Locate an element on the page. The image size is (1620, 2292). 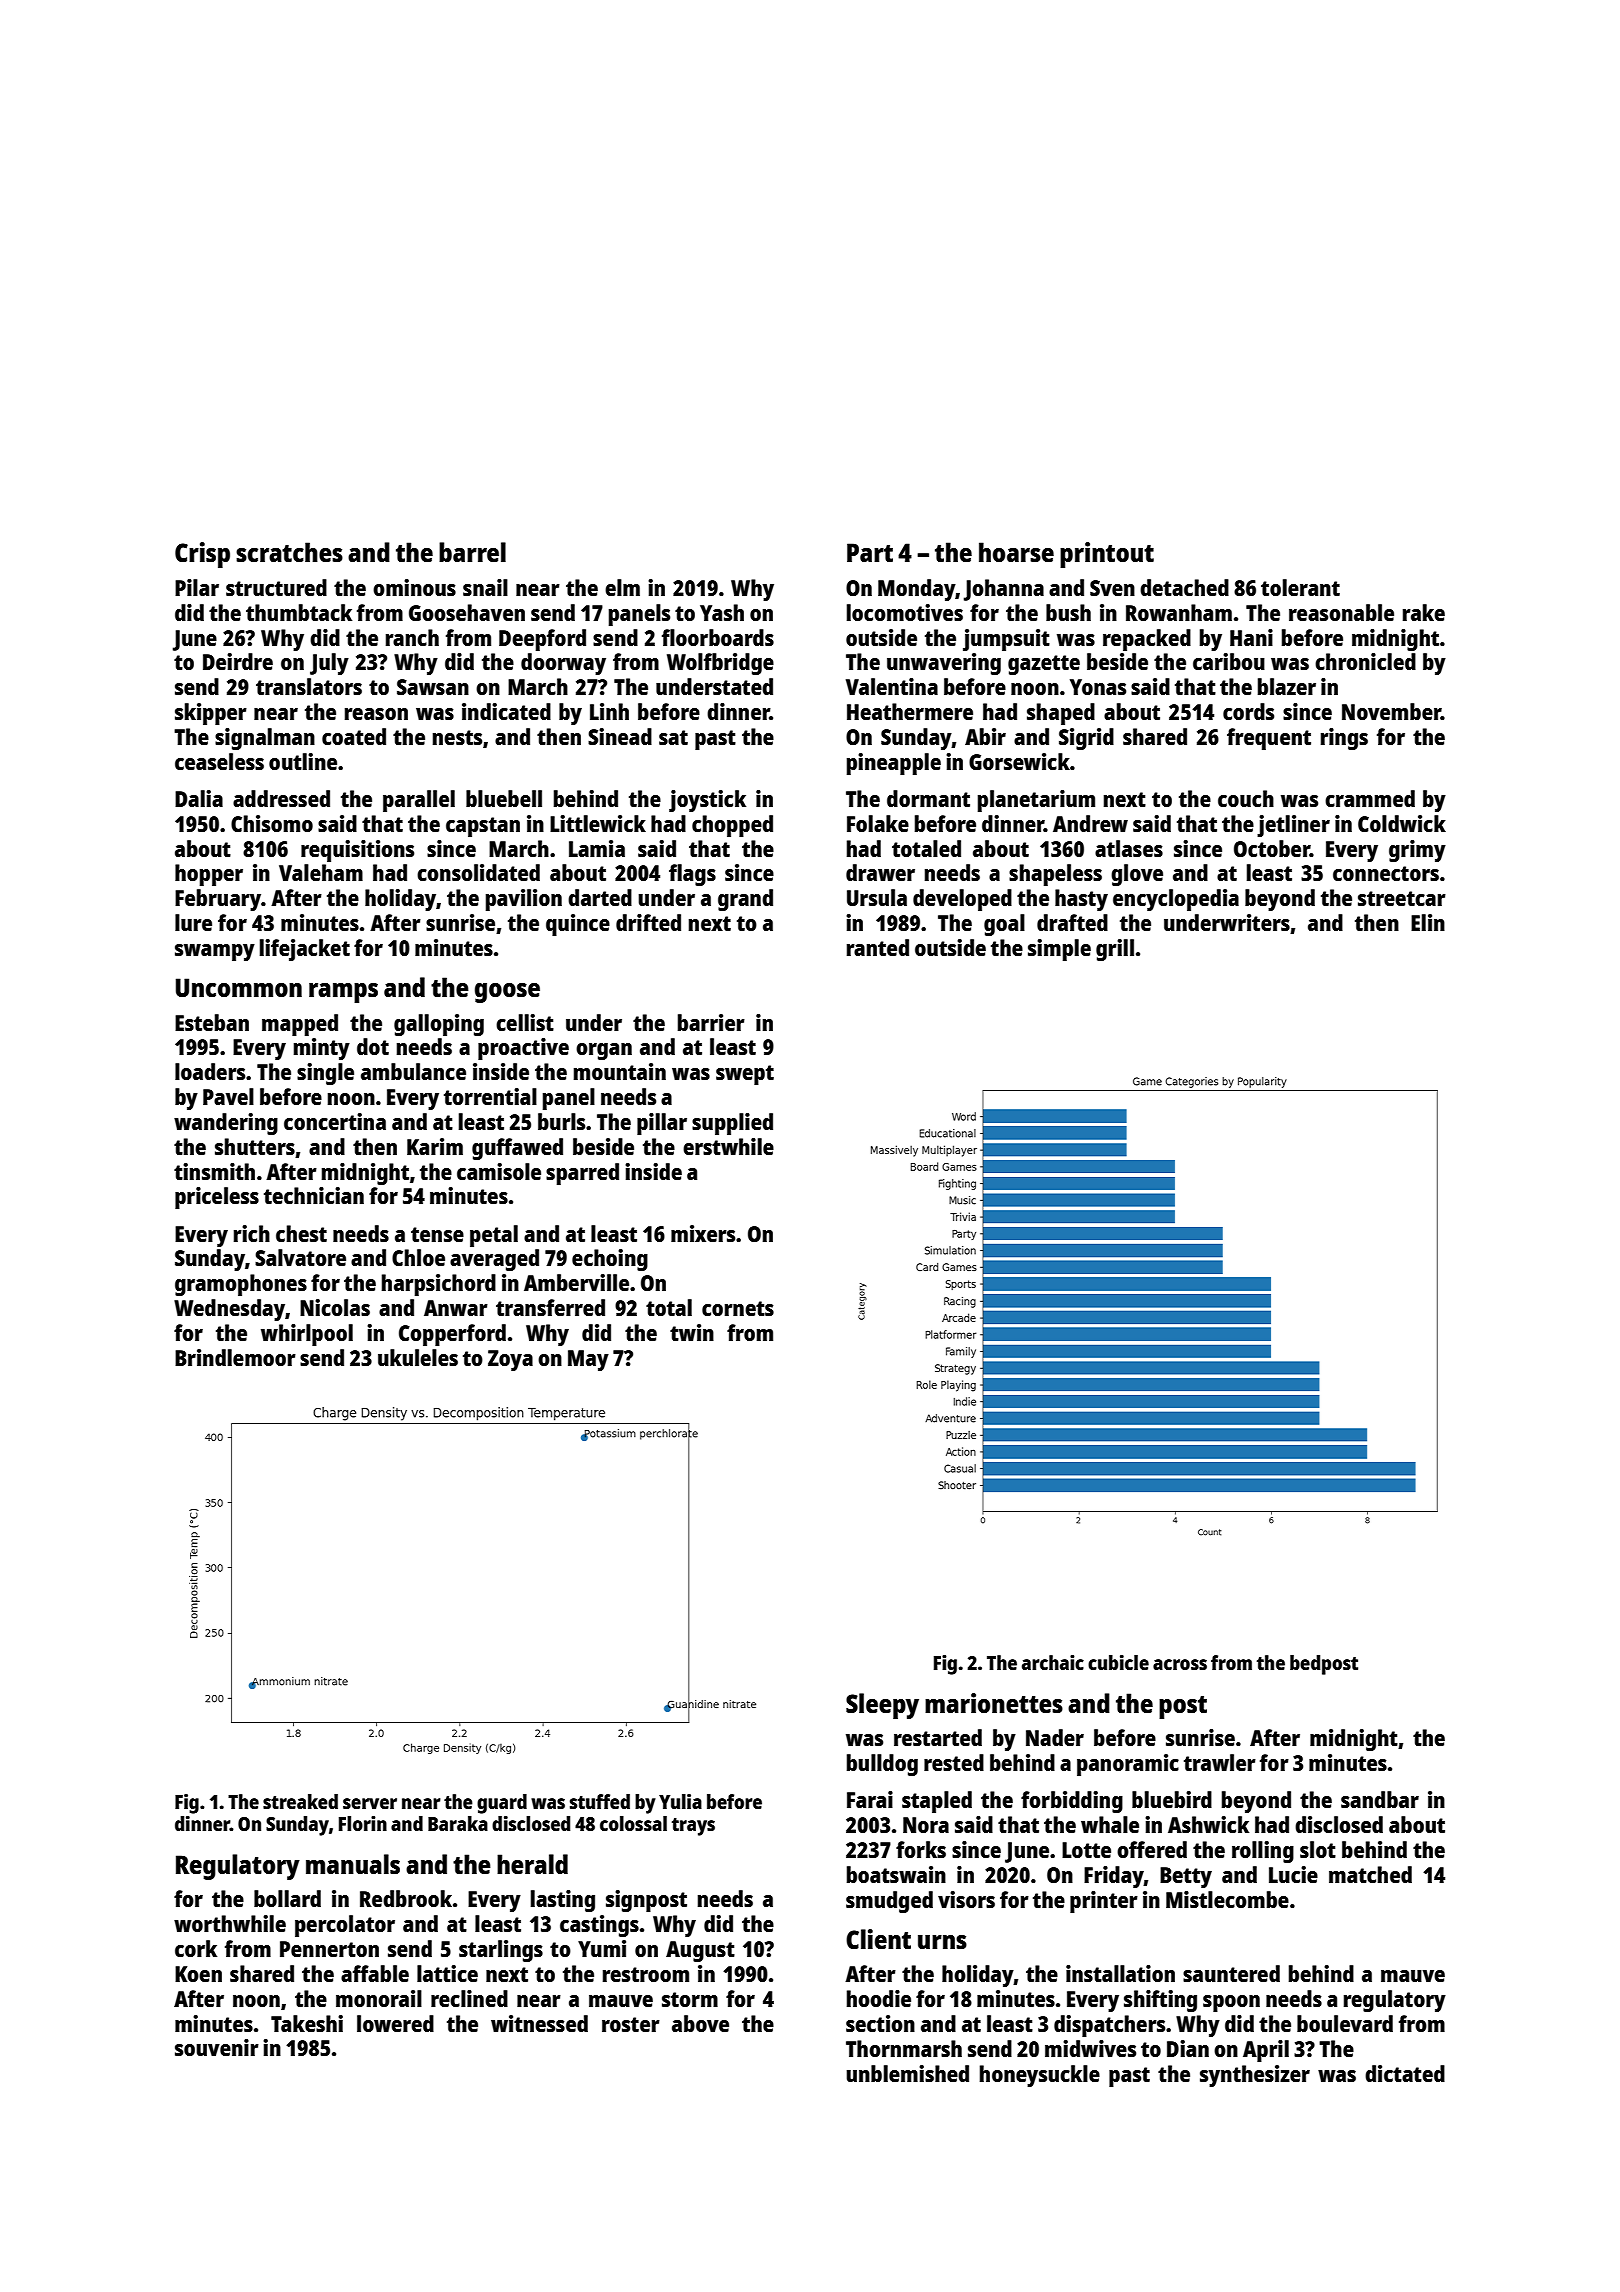
twin is located at coordinates (692, 1332).
